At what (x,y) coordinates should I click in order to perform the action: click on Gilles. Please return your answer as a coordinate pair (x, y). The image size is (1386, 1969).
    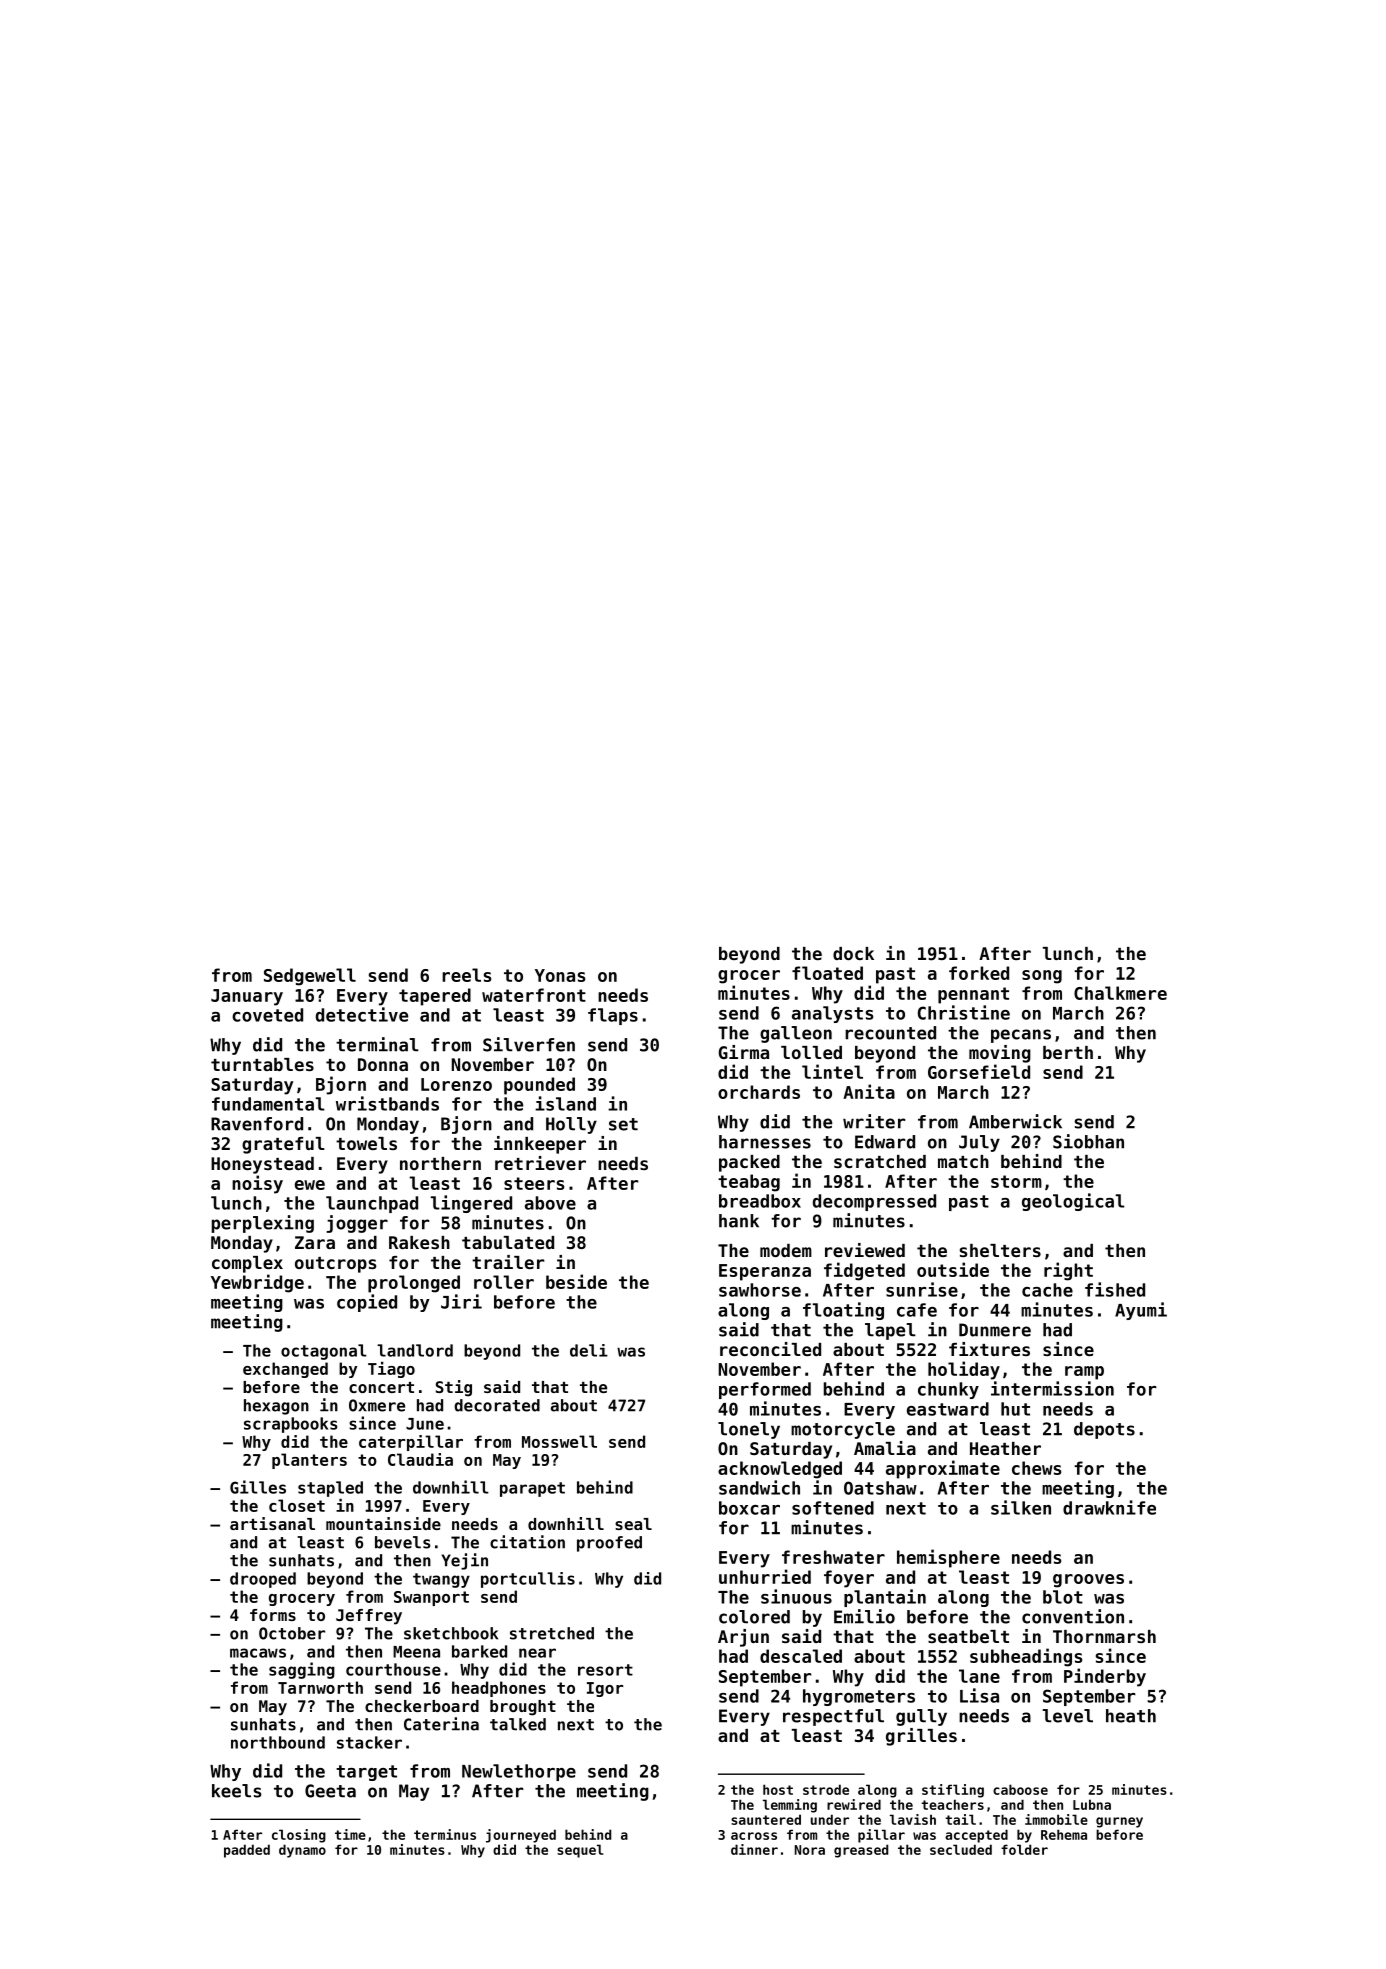
    Looking at the image, I should click on (258, 1487).
